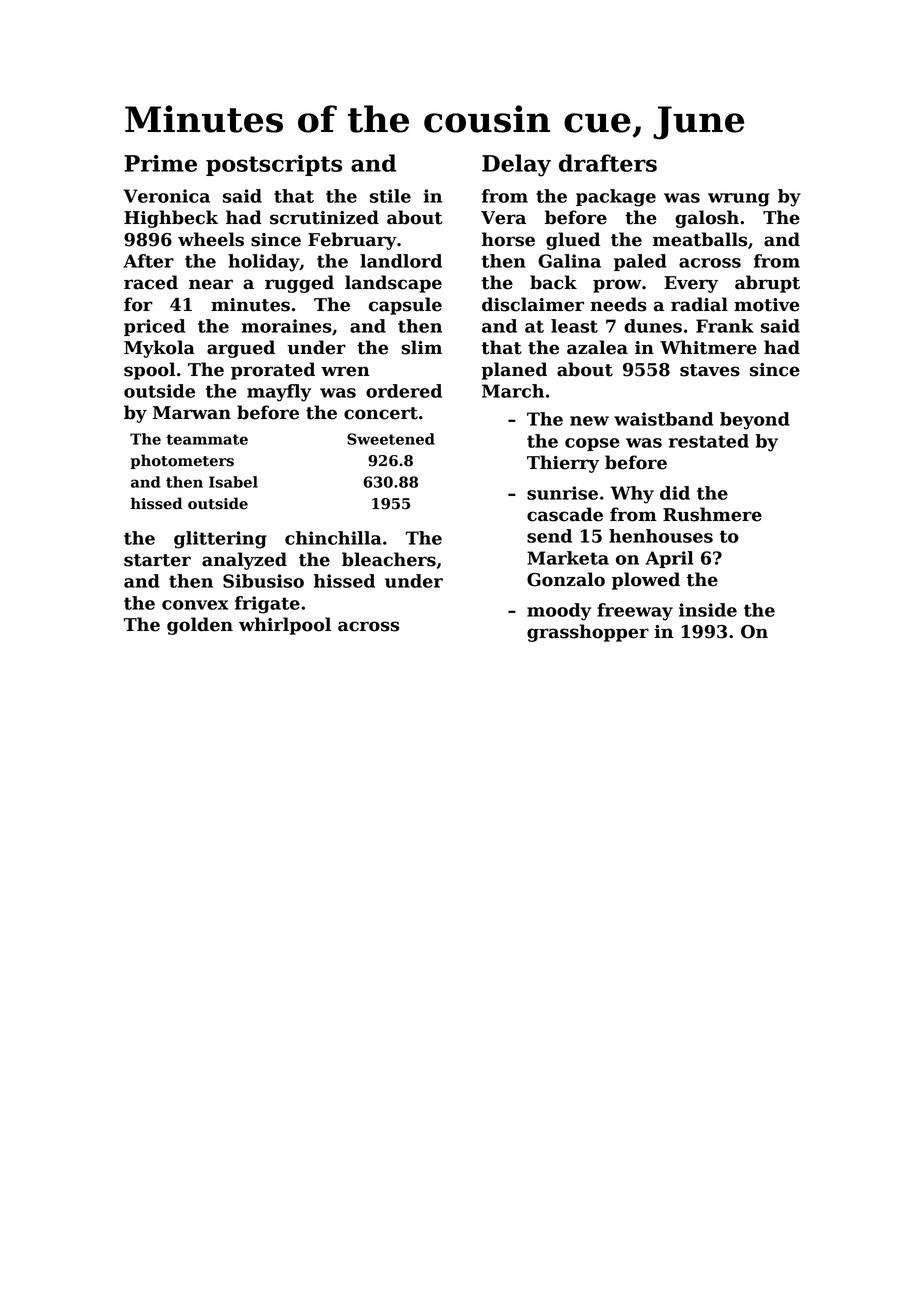  Describe the element at coordinates (691, 284) in the screenshot. I see `Every` at that location.
